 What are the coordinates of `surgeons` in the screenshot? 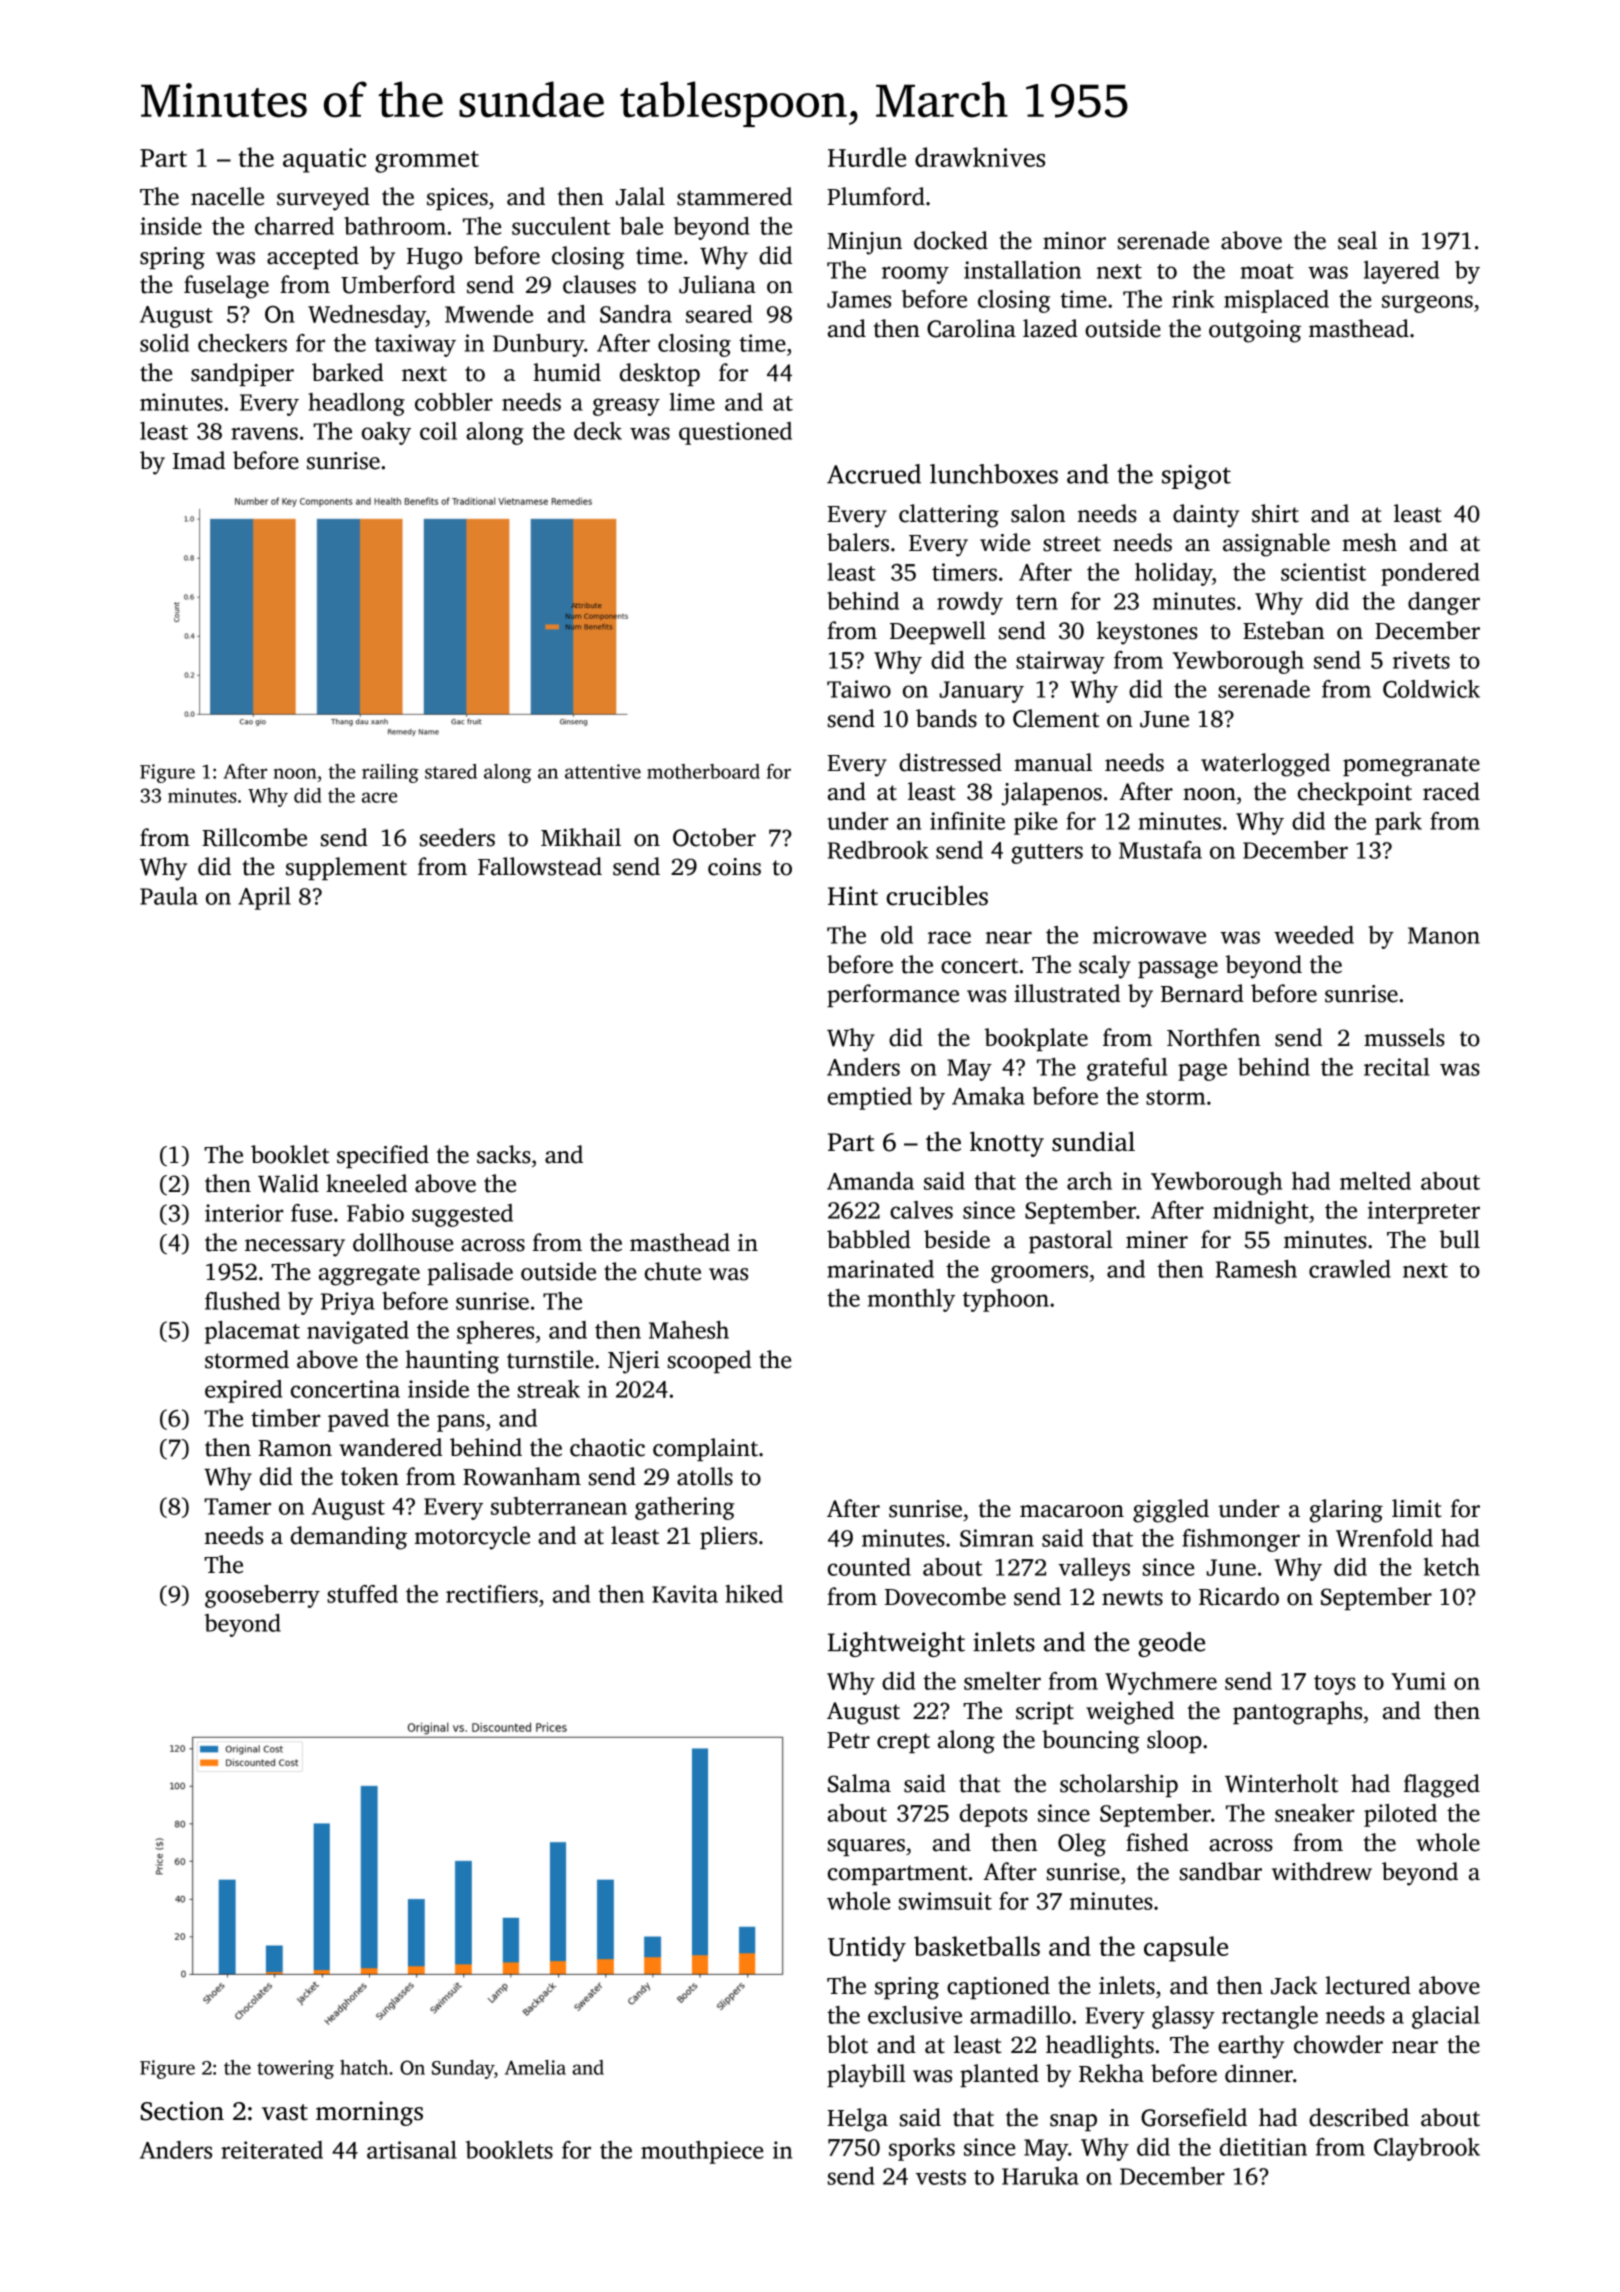 It's located at (1427, 304).
